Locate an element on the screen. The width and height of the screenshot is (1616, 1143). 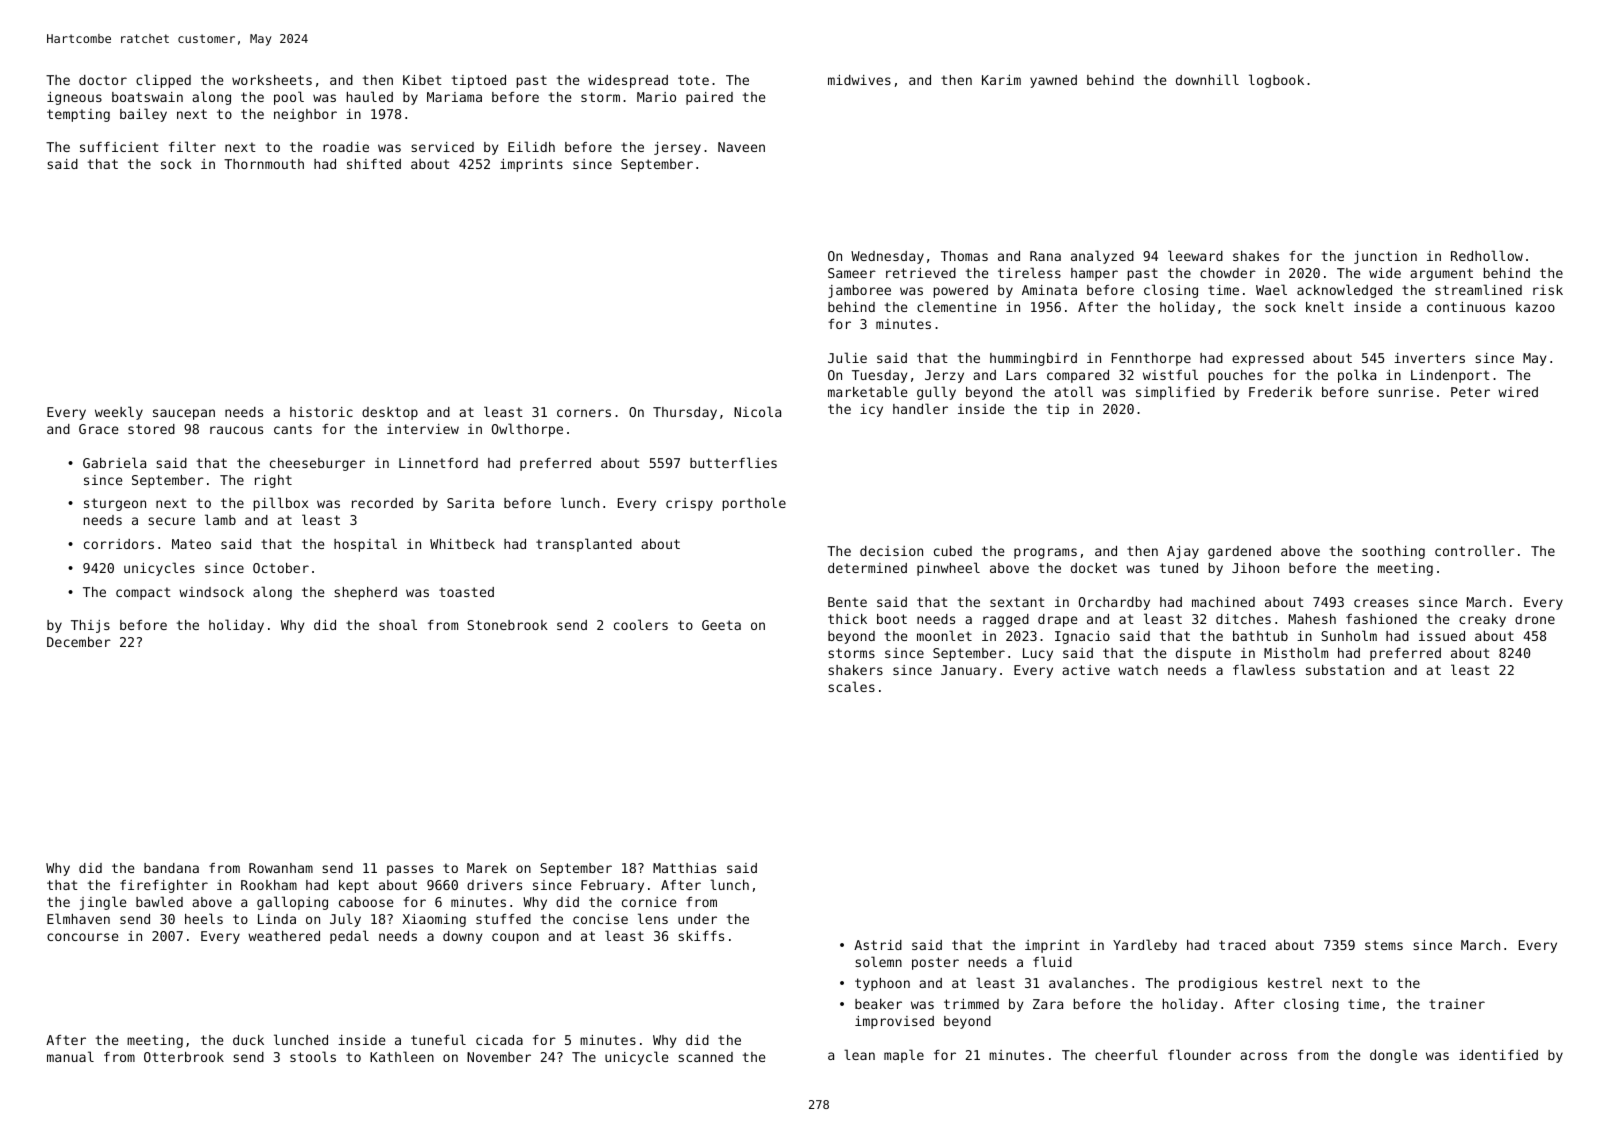
Naveen is located at coordinates (741, 147).
